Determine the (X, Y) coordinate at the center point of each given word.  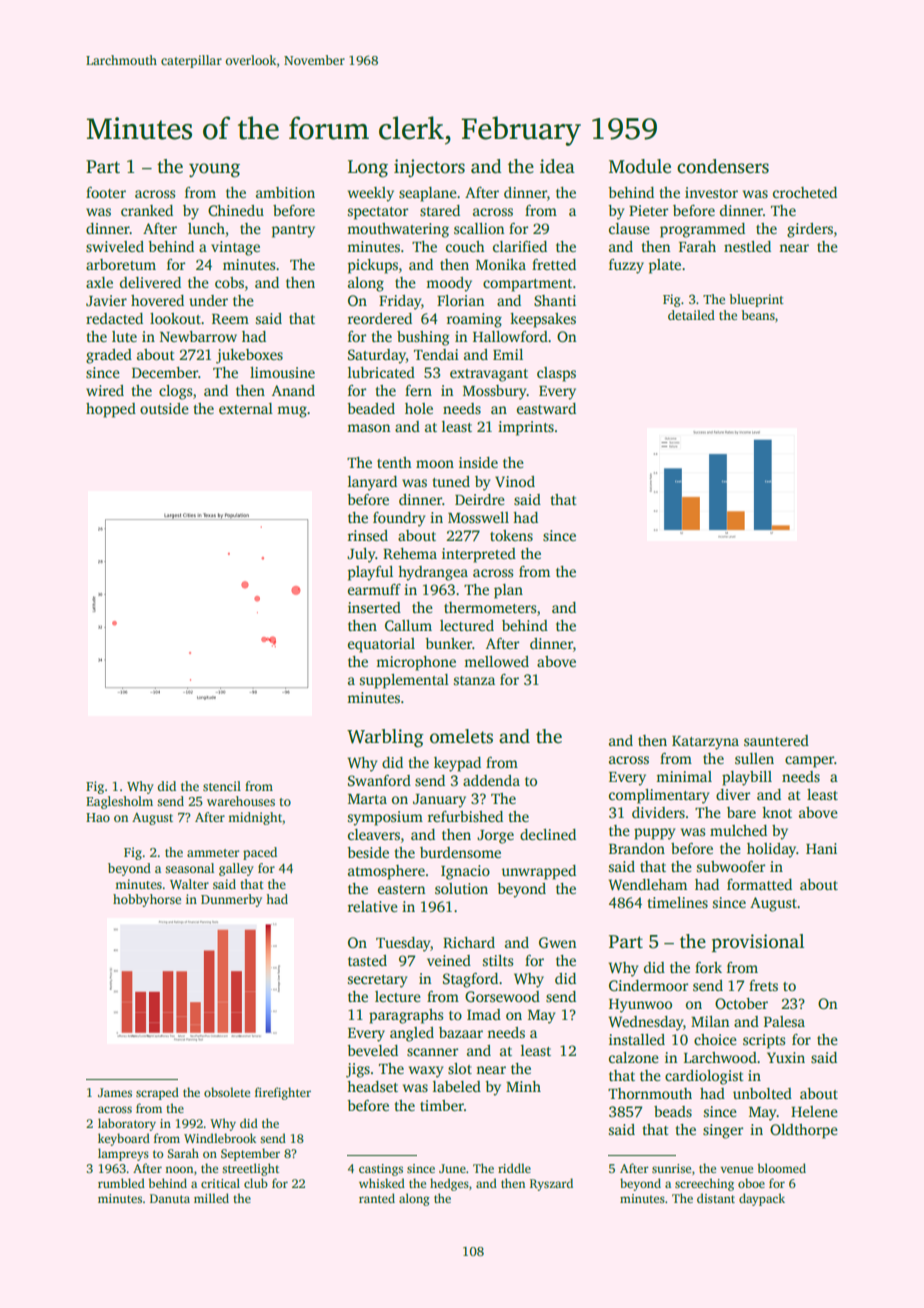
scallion (479, 228)
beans (758, 315)
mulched (738, 830)
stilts (498, 960)
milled (211, 1198)
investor (711, 192)
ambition (285, 192)
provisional (758, 943)
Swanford (379, 780)
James (115, 1092)
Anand (293, 390)
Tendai (436, 354)
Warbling (385, 738)
